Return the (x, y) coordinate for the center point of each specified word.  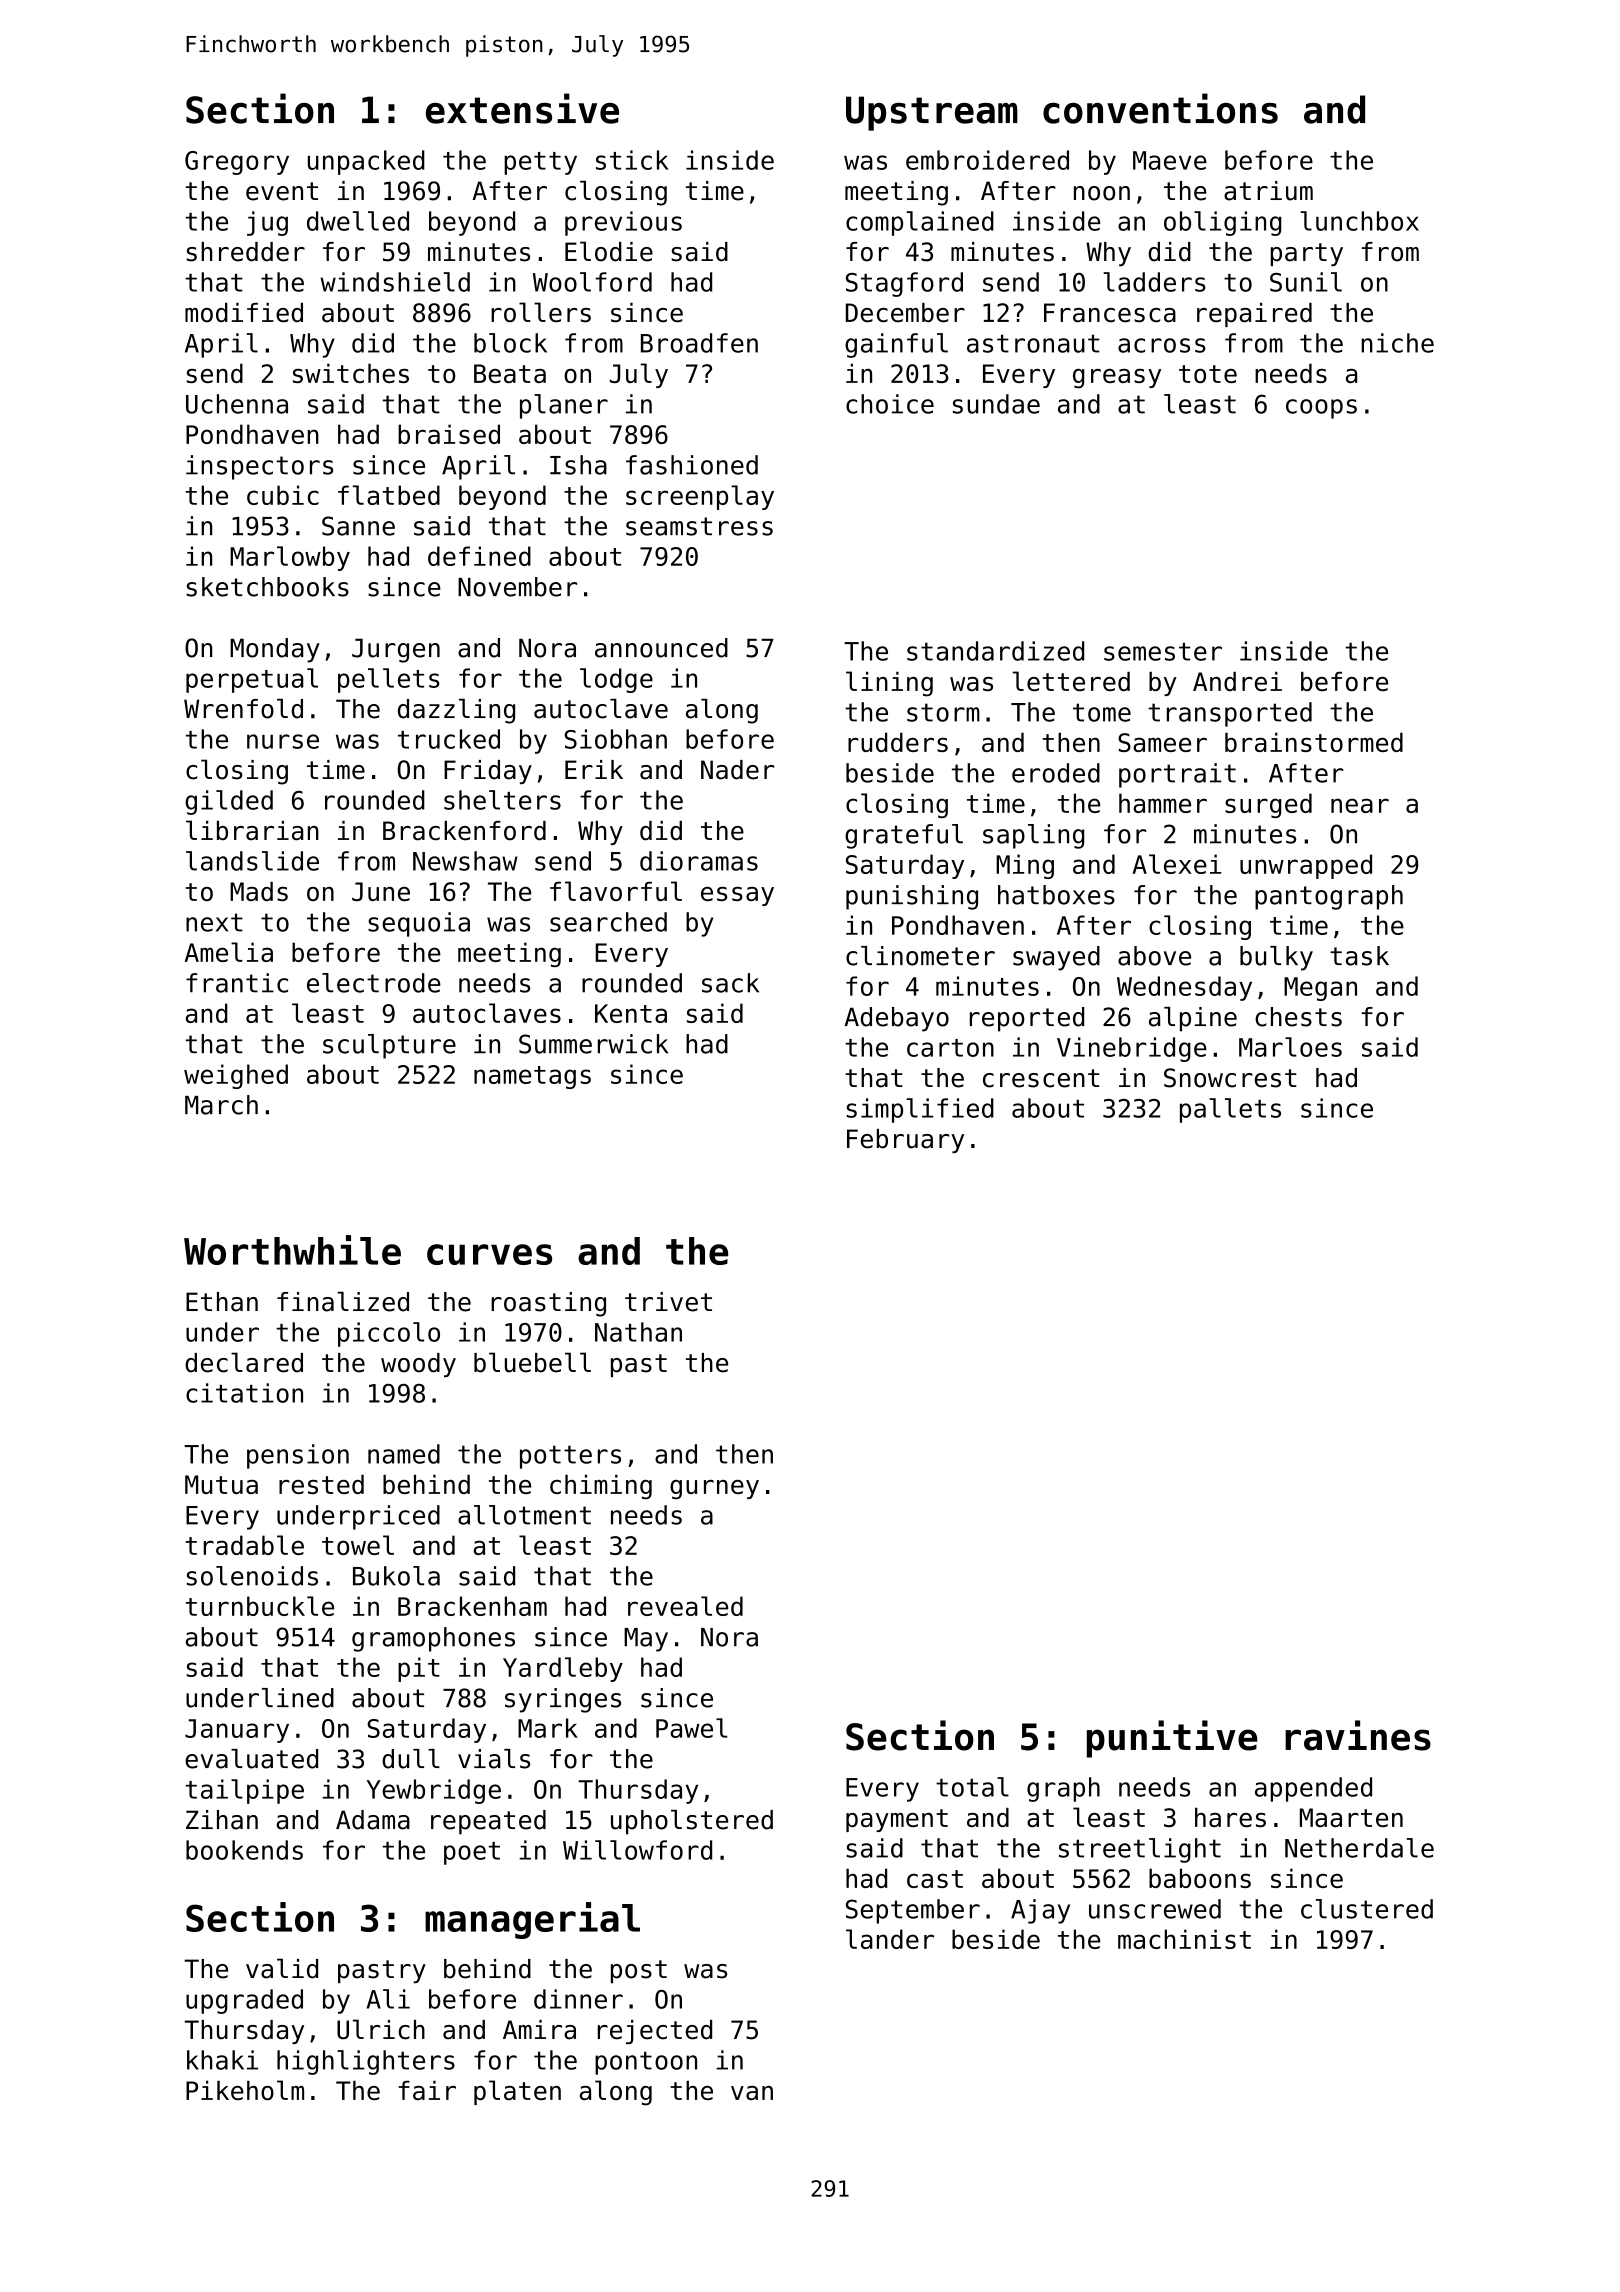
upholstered (692, 1822)
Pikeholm (245, 2090)
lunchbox (1359, 221)
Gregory (237, 163)
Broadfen (699, 343)
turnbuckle (260, 1606)
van (752, 2093)
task (1359, 956)
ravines (1358, 1735)
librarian (252, 830)
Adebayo (896, 1019)
